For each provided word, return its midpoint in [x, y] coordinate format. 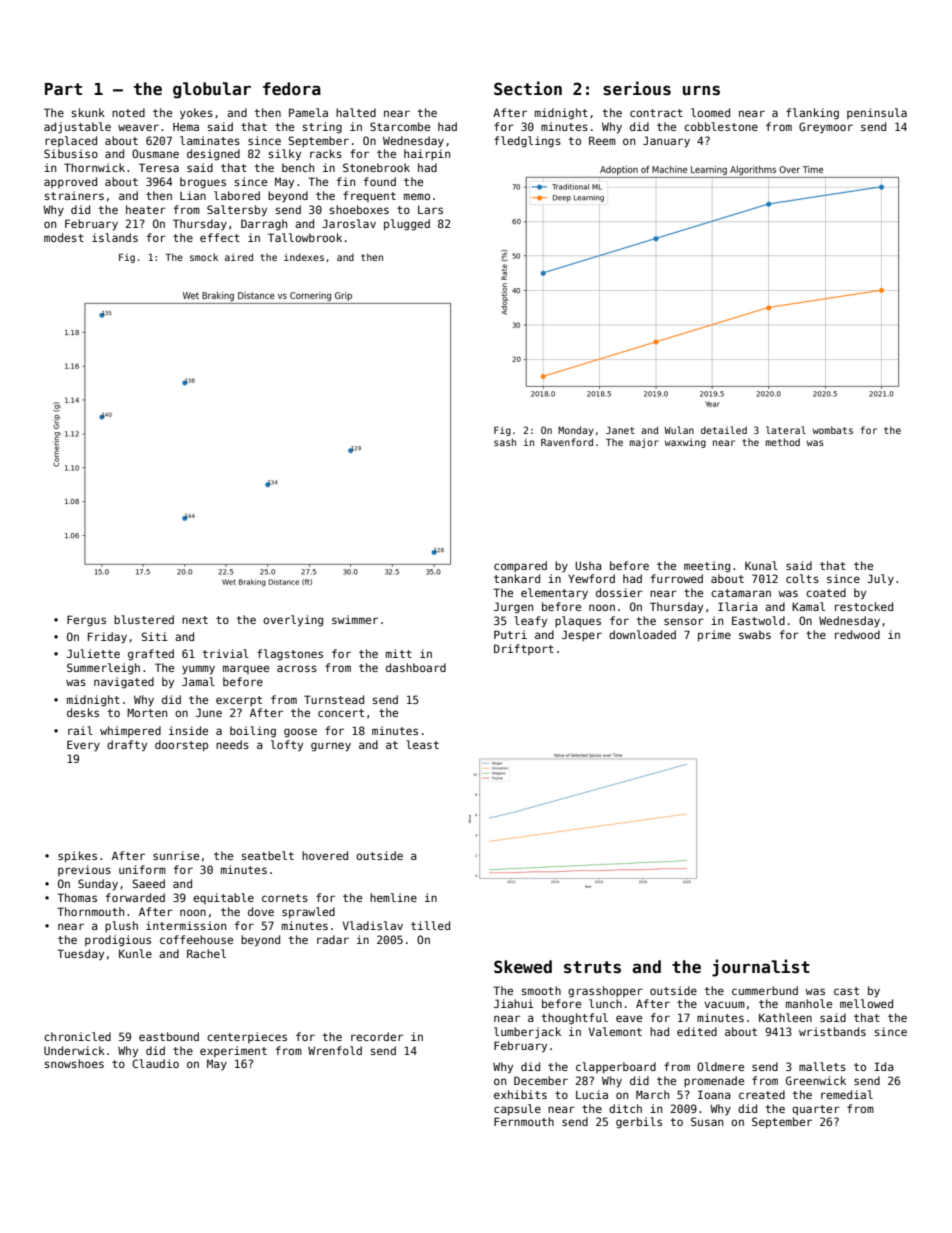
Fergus [86, 621]
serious [637, 88]
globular [212, 90]
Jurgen [513, 608]
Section [528, 88]
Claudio [155, 1063]
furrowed [677, 578]
